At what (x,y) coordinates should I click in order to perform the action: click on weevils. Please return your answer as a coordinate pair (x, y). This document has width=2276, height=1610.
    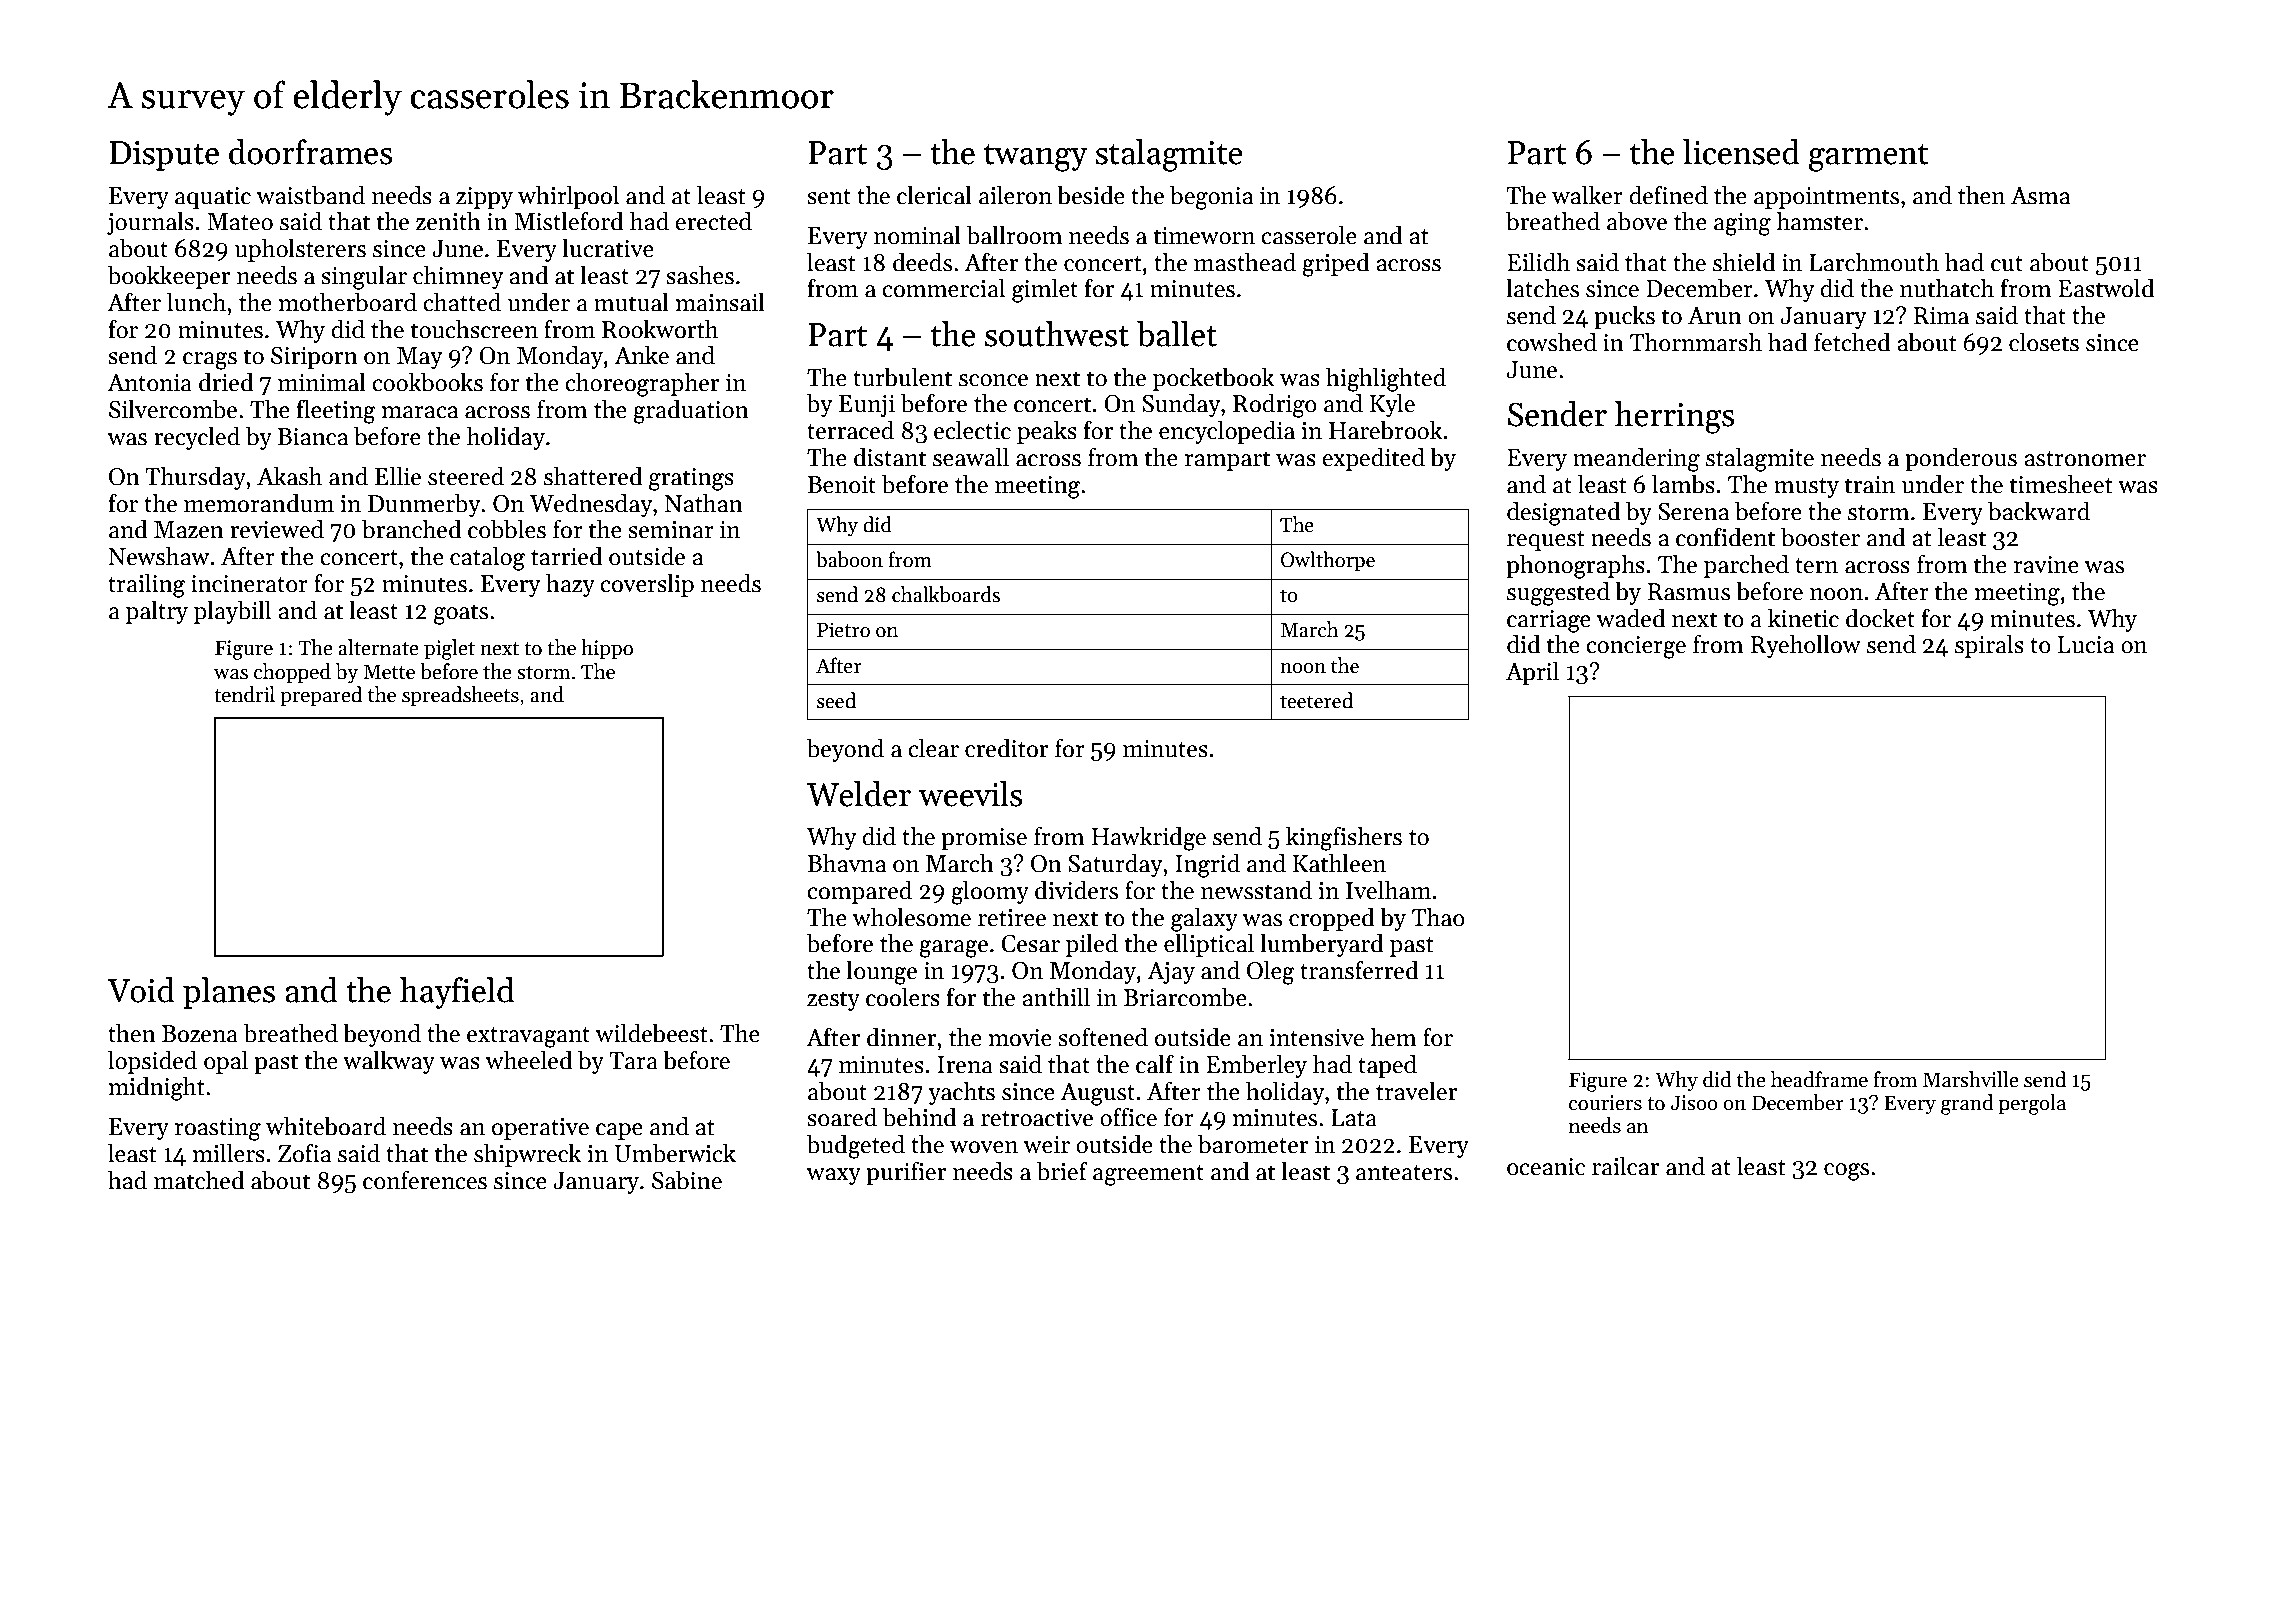
    Looking at the image, I should click on (970, 794).
